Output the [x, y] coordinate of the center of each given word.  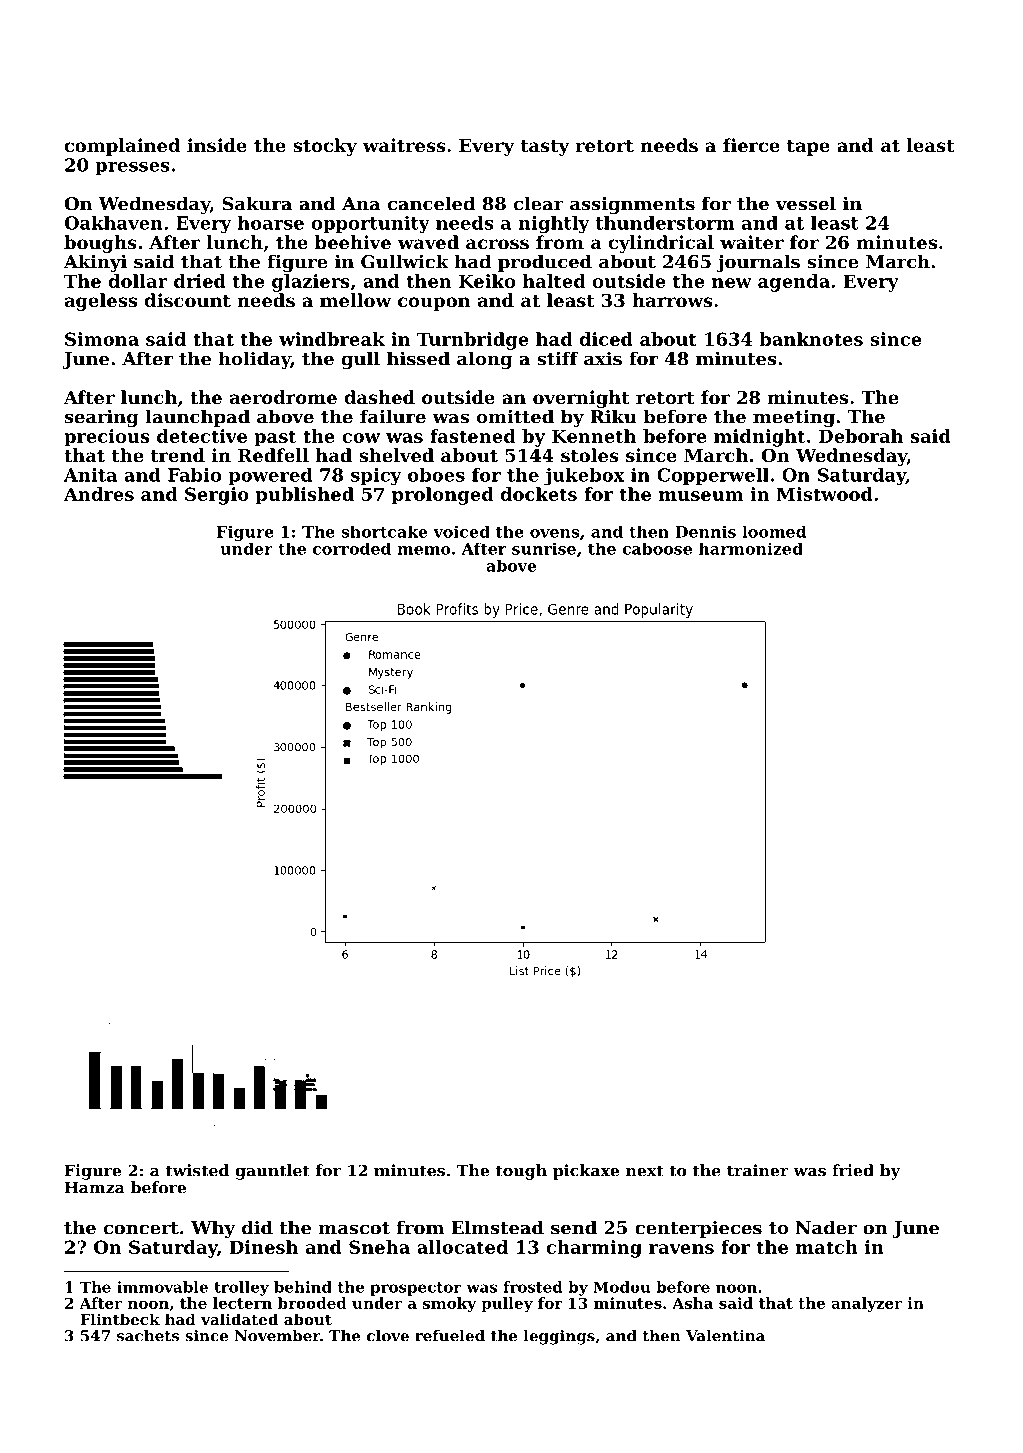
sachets [148, 1336]
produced [545, 263]
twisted [197, 1170]
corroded [352, 548]
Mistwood [825, 494]
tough [521, 1172]
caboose [657, 548]
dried [200, 281]
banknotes [811, 339]
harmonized [751, 548]
